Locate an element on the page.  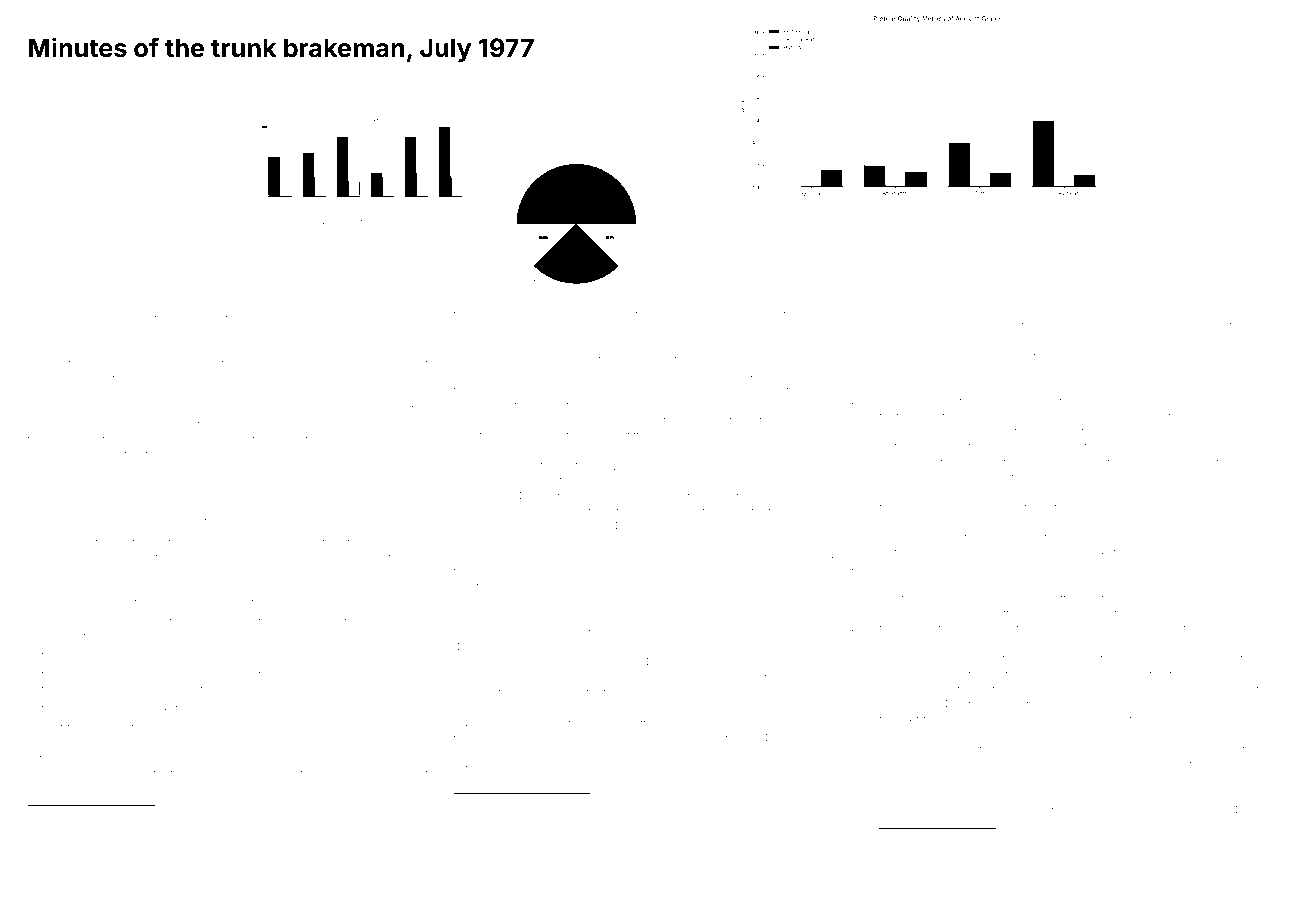
Goldenbrook is located at coordinates (699, 632).
